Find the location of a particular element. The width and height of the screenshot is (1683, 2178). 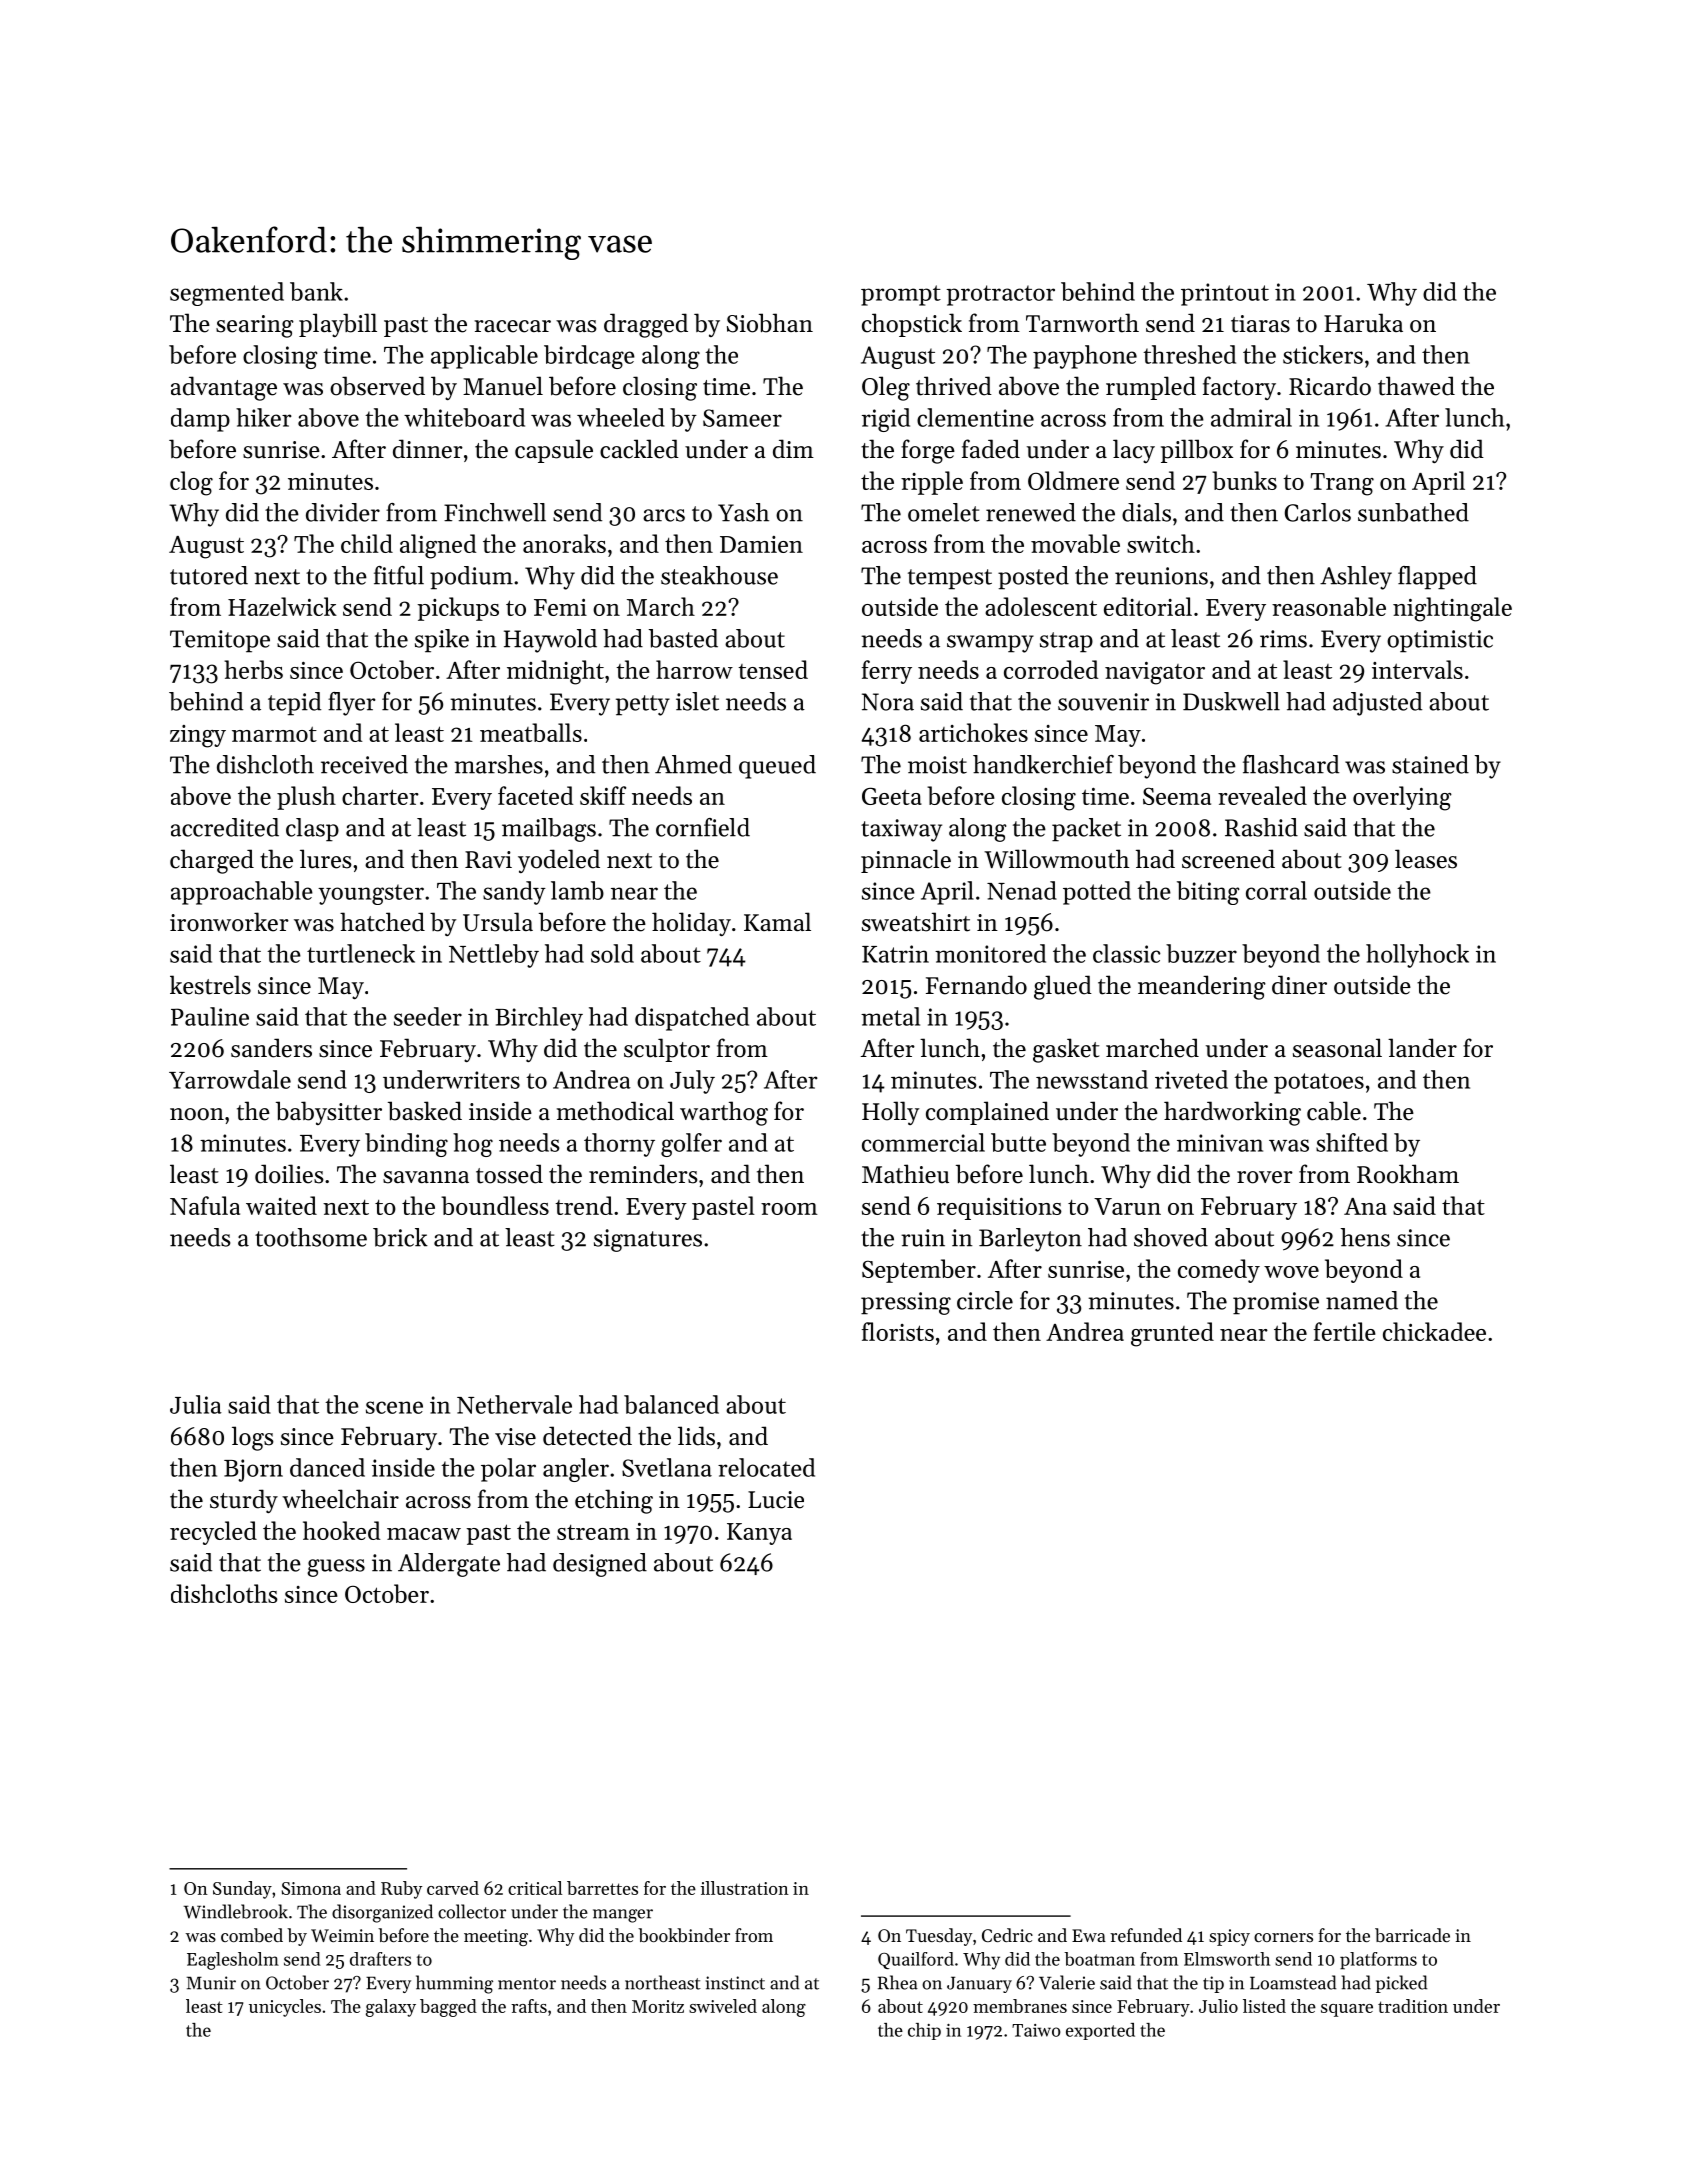

Kanya is located at coordinates (759, 1534).
